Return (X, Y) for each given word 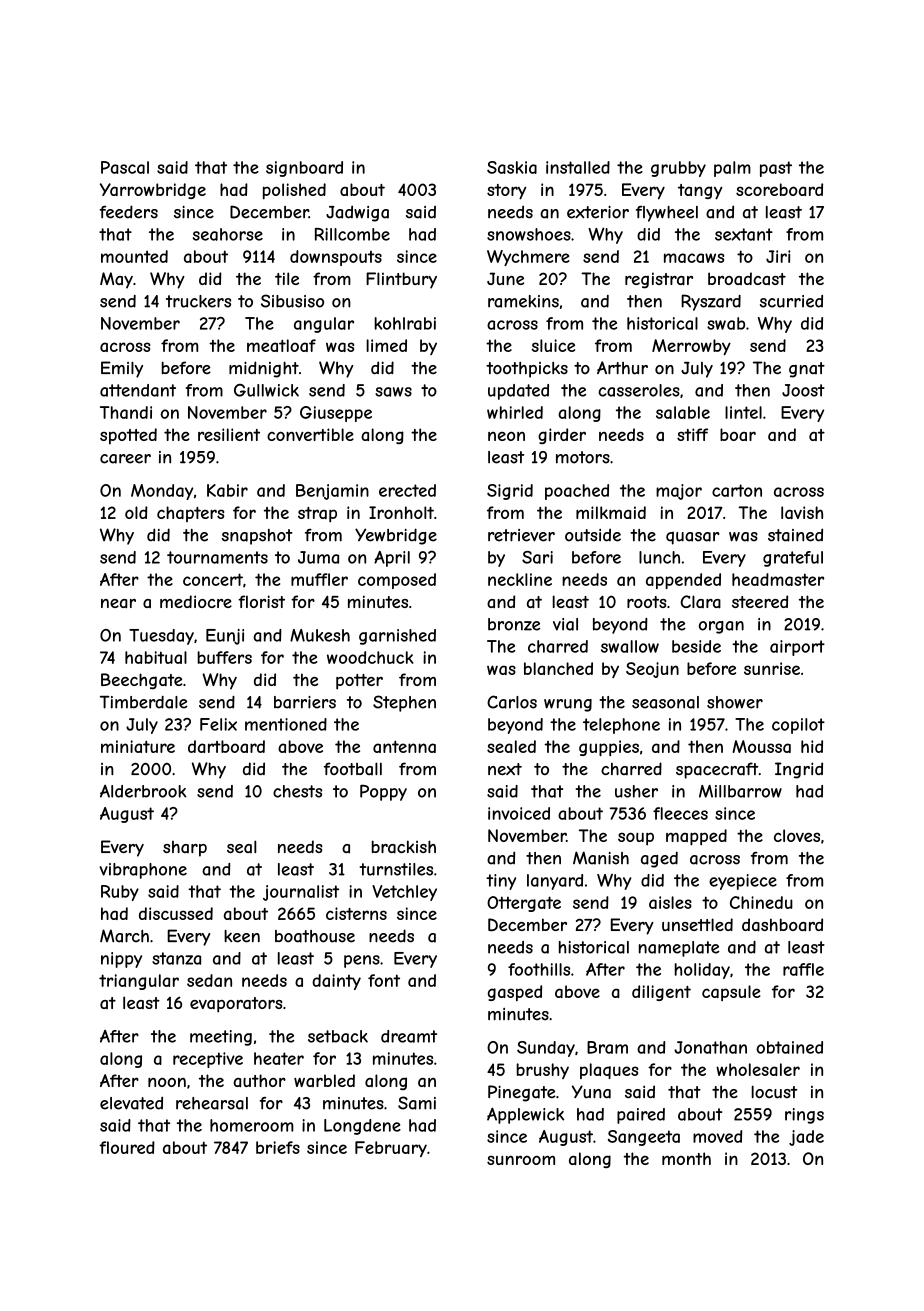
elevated (131, 1103)
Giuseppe (336, 414)
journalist (301, 893)
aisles (670, 902)
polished (294, 191)
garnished (397, 637)
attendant (138, 390)
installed (578, 167)
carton (737, 490)
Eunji (225, 637)
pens (362, 961)
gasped (515, 993)
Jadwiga (357, 213)
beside (696, 646)
